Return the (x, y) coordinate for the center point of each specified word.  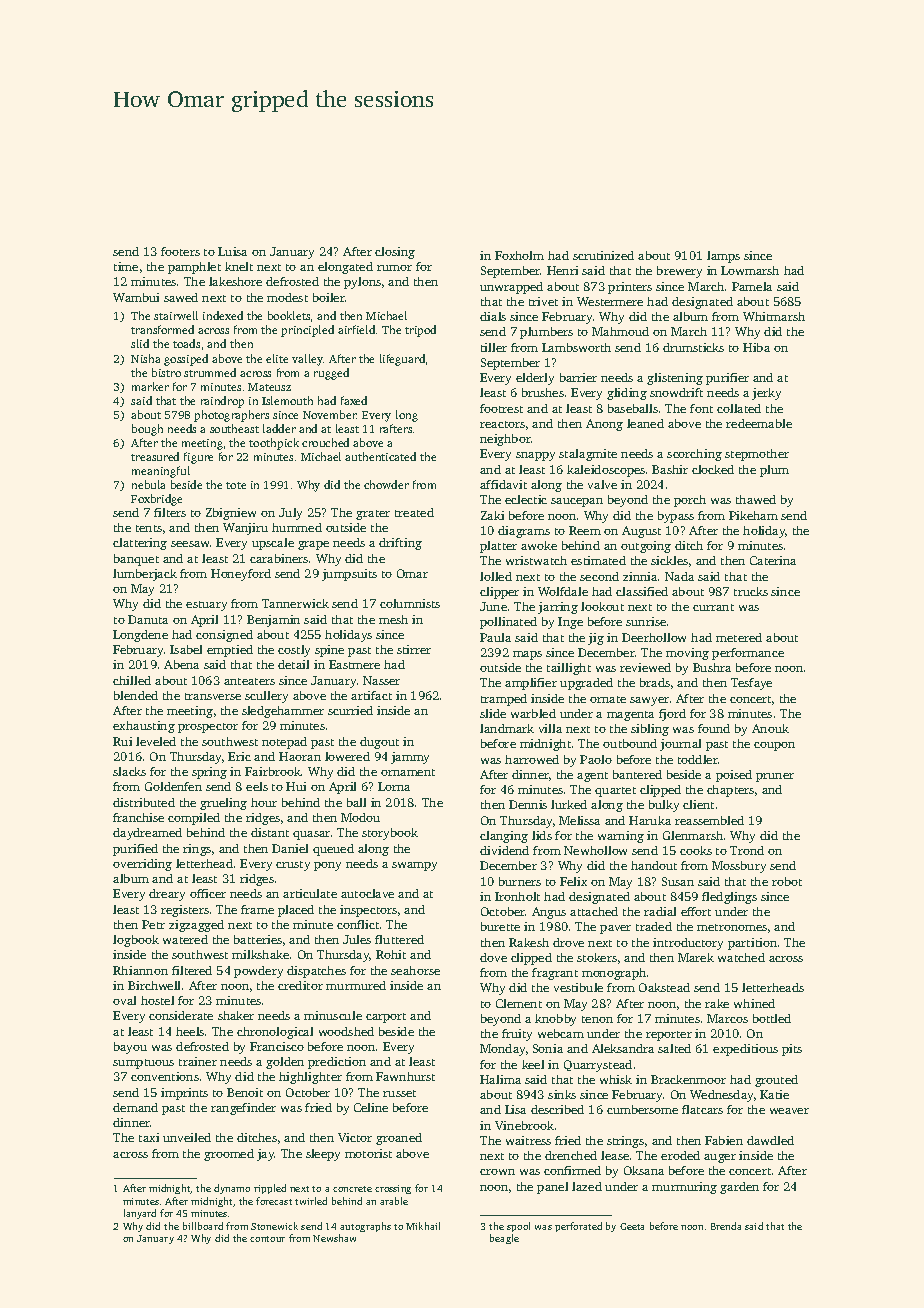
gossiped (186, 360)
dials (493, 316)
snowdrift (676, 392)
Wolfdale (563, 591)
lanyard (140, 1214)
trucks (751, 591)
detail (293, 664)
